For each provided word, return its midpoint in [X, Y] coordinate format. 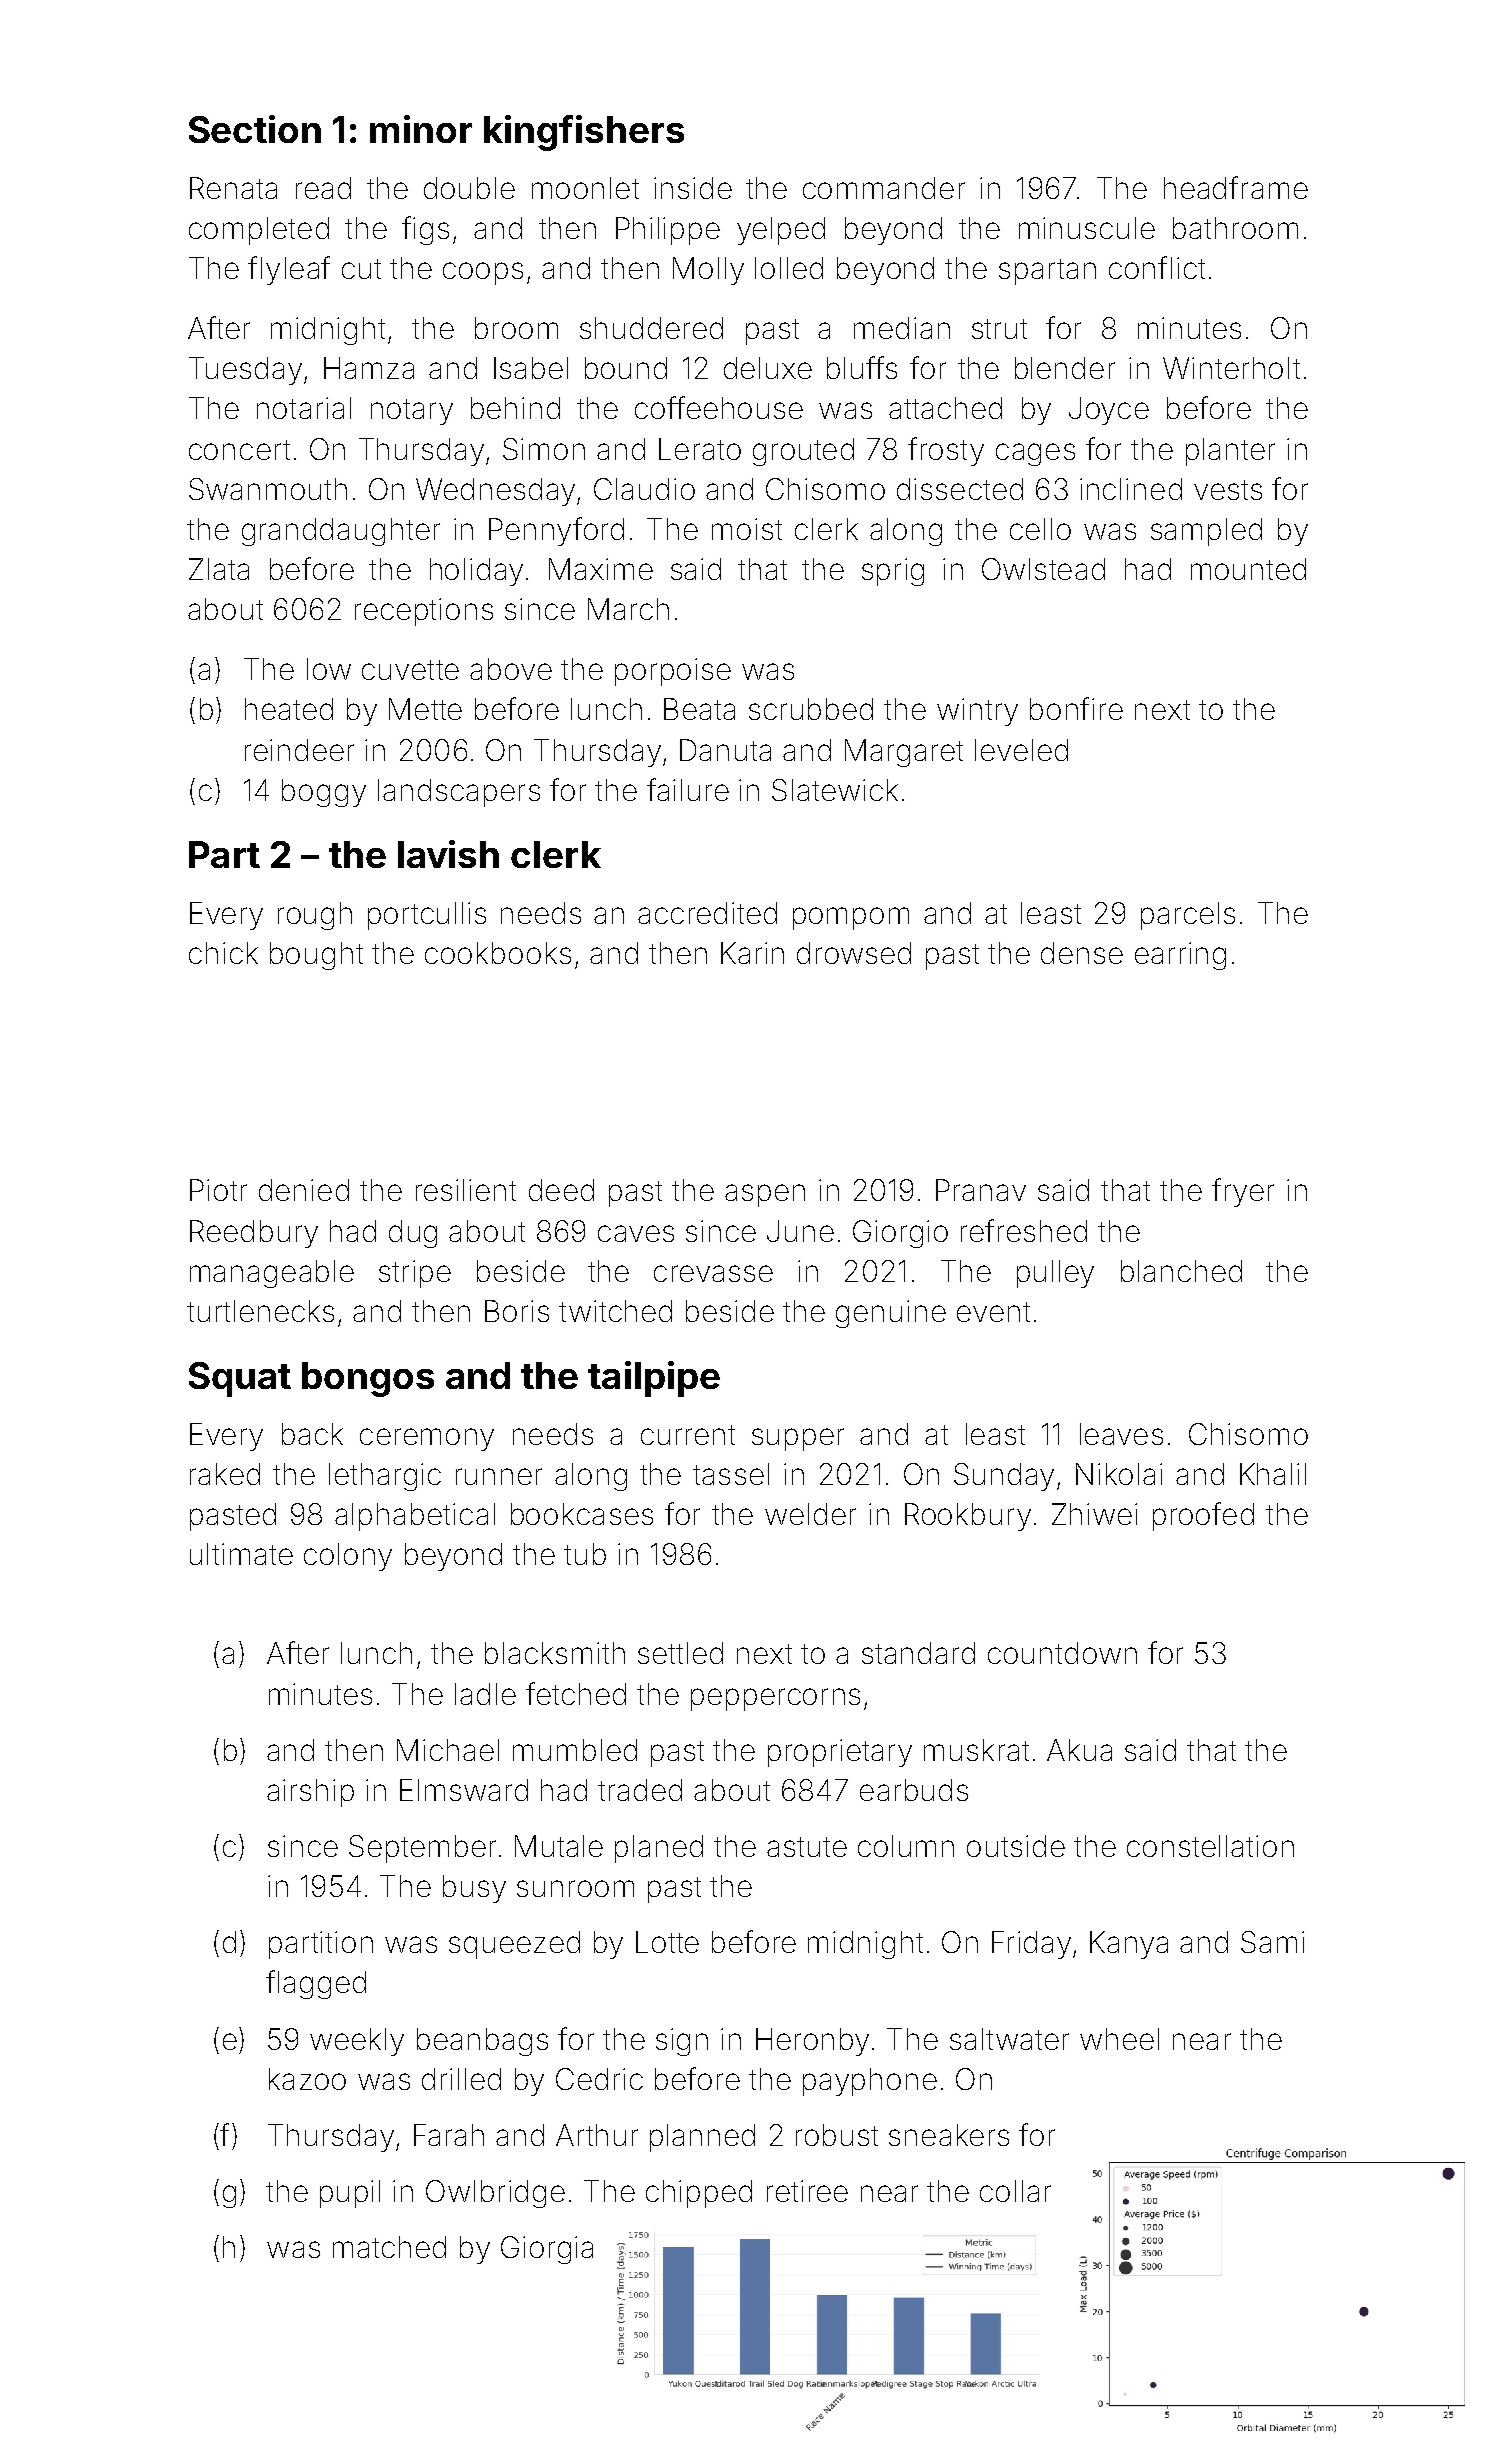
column [906, 1846]
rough [315, 916]
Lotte [667, 1942]
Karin [752, 953]
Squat [240, 1379]
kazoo [307, 2079]
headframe [1236, 187]
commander [884, 188]
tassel [731, 1474]
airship [310, 1793]
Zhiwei [1094, 1514]
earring [1180, 956]
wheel [1119, 2039]
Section [255, 129]
